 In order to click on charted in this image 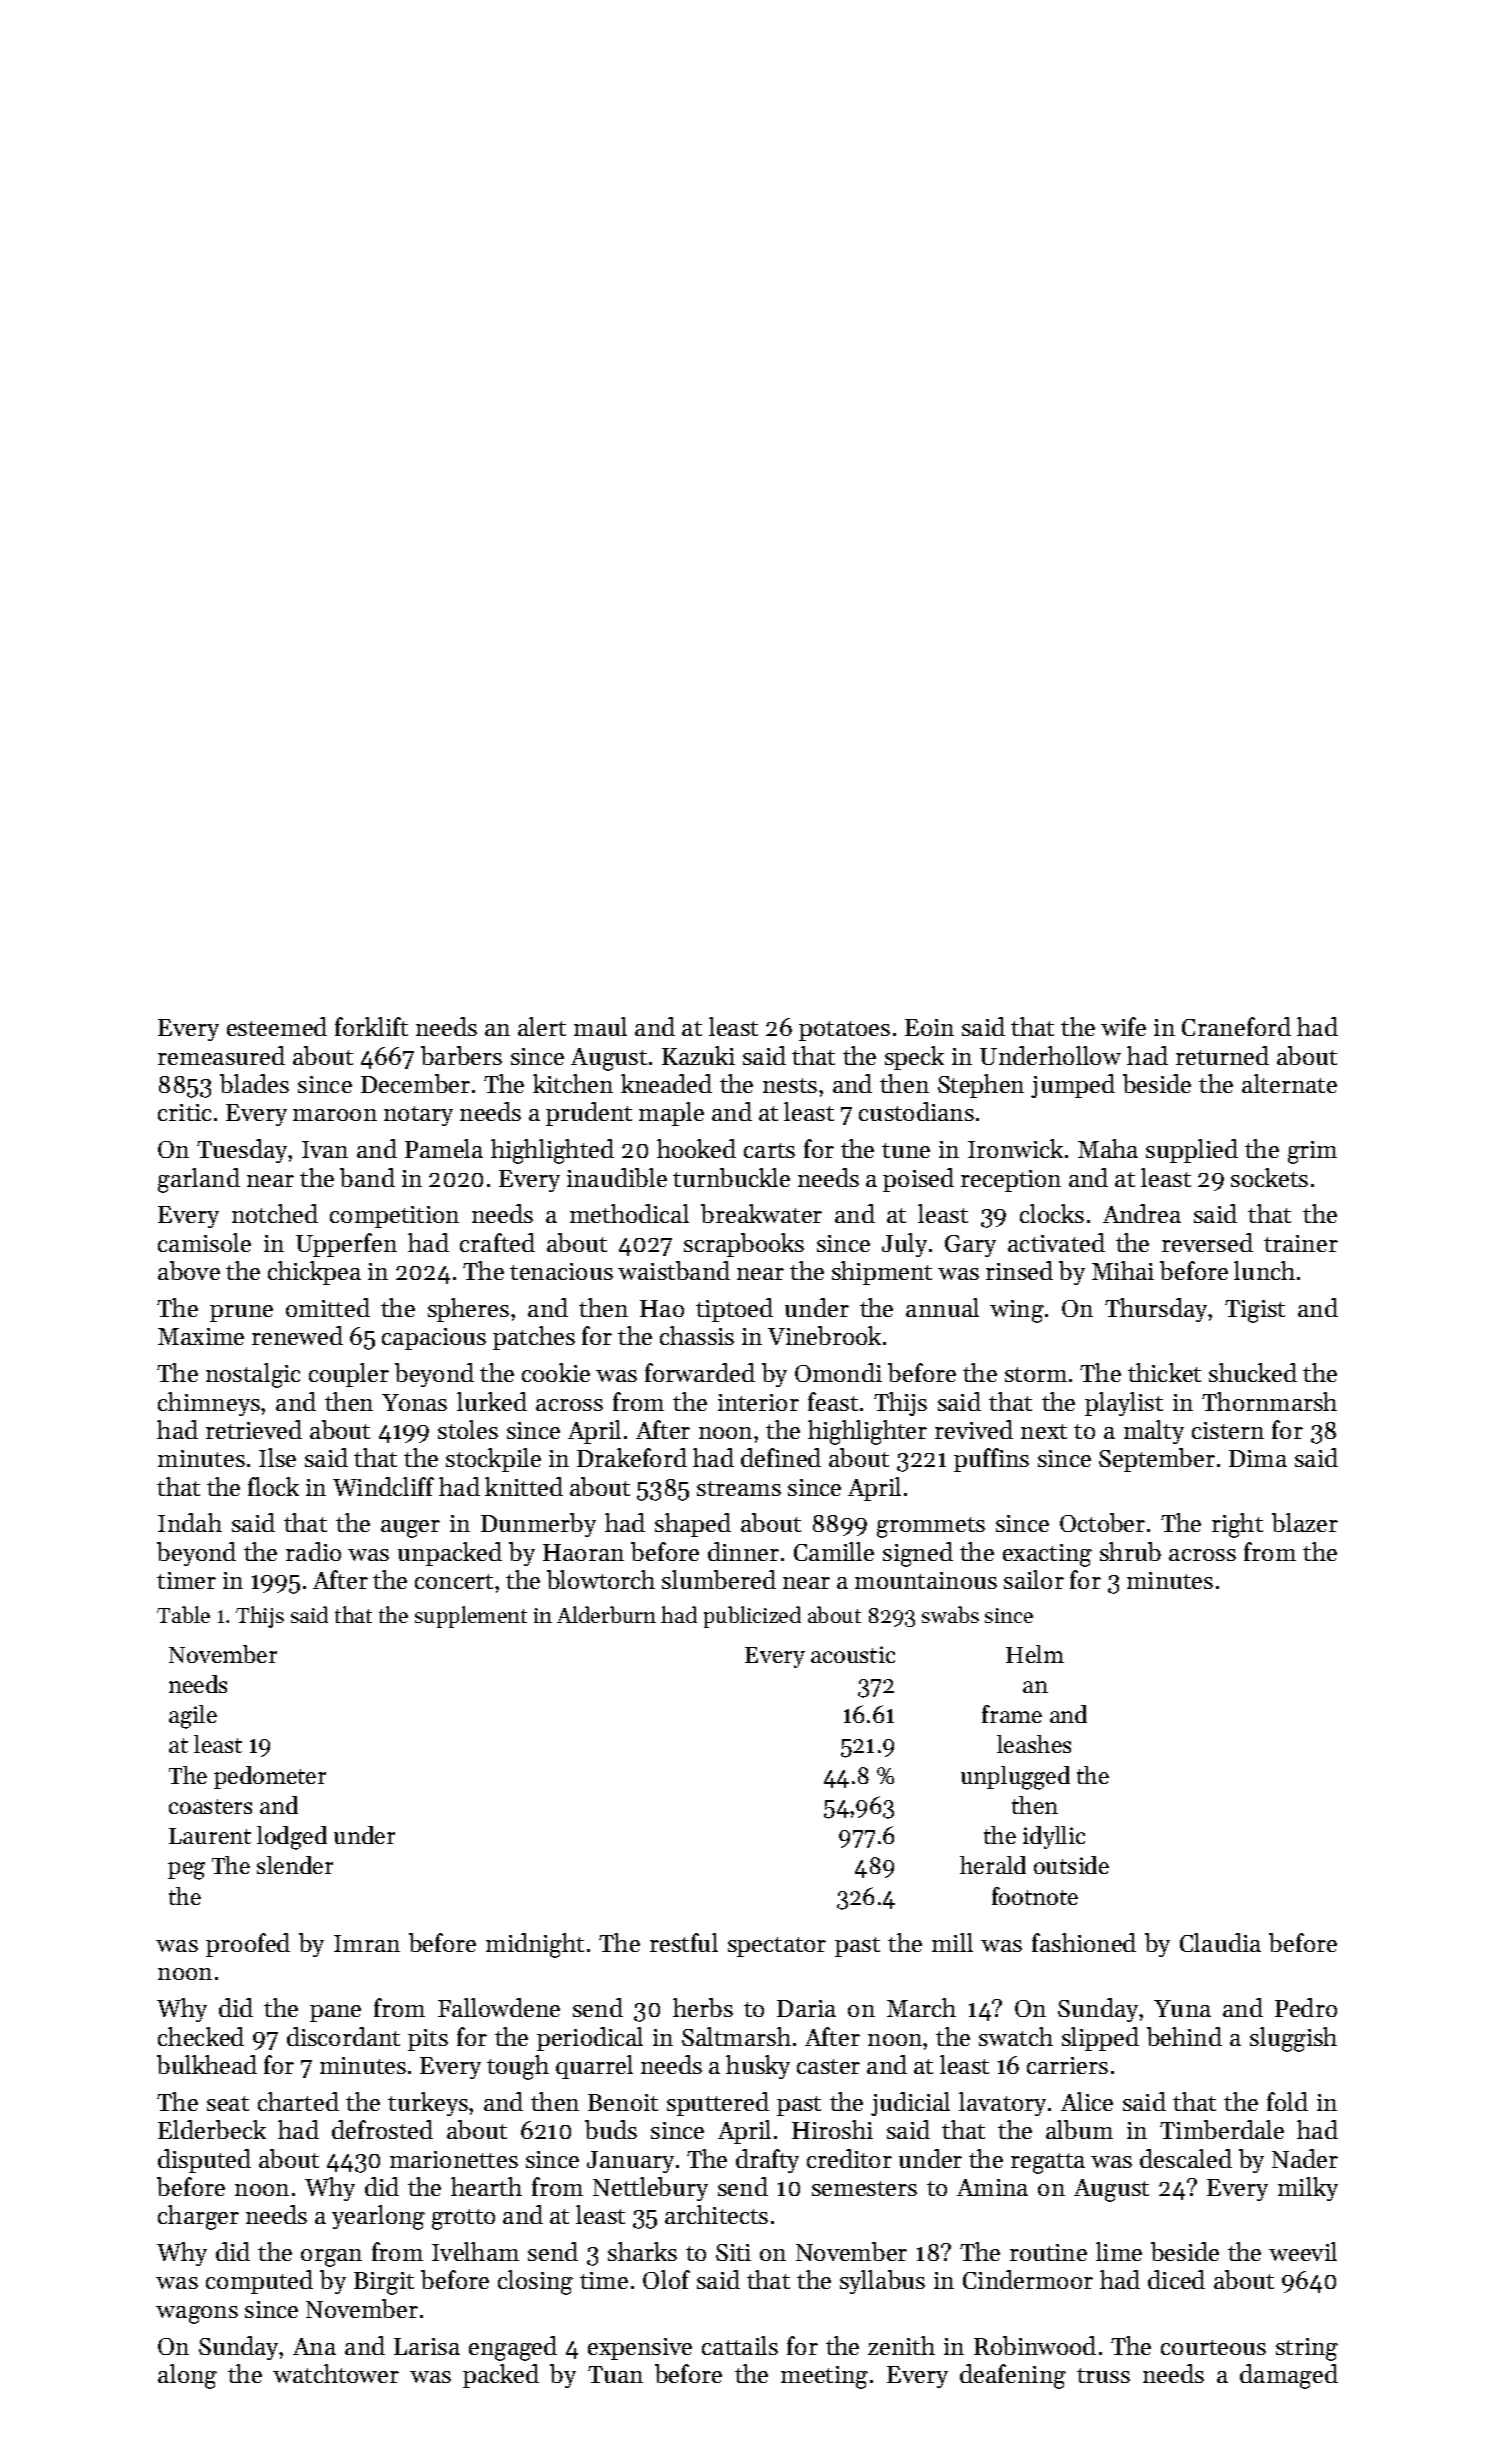, I will do `click(298, 2101)`.
